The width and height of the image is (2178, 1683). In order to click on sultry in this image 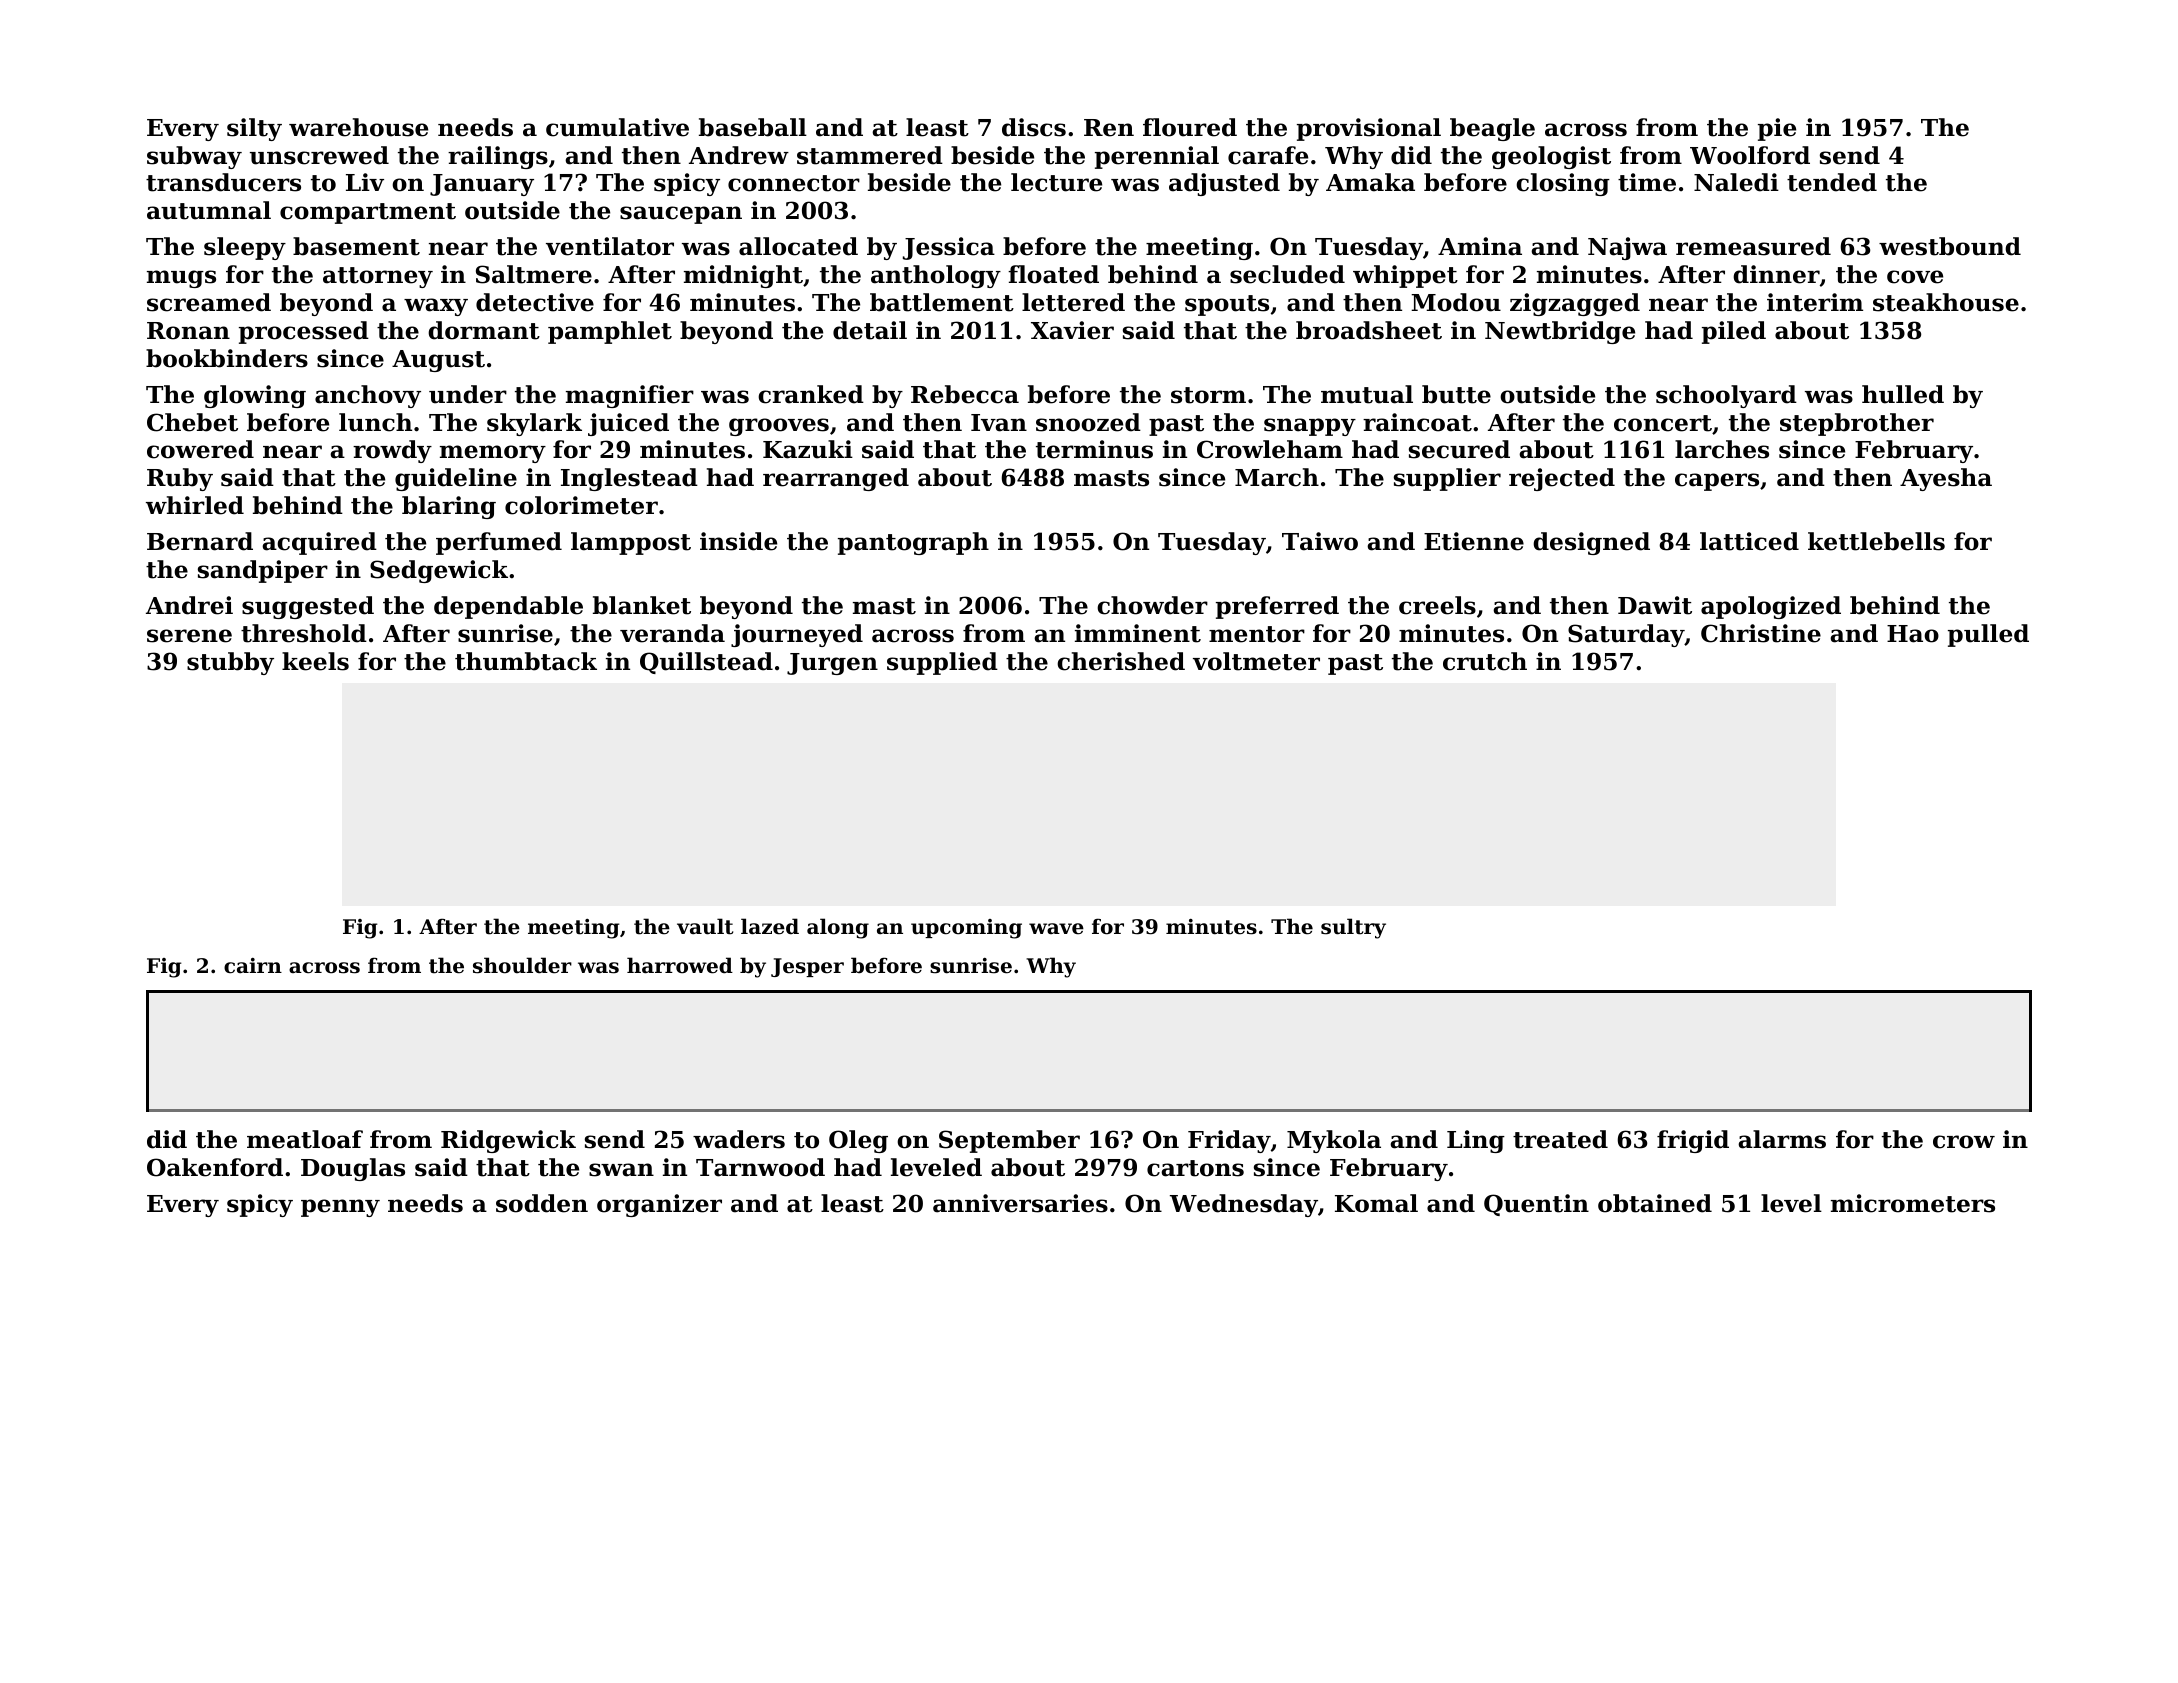, I will do `click(1353, 928)`.
